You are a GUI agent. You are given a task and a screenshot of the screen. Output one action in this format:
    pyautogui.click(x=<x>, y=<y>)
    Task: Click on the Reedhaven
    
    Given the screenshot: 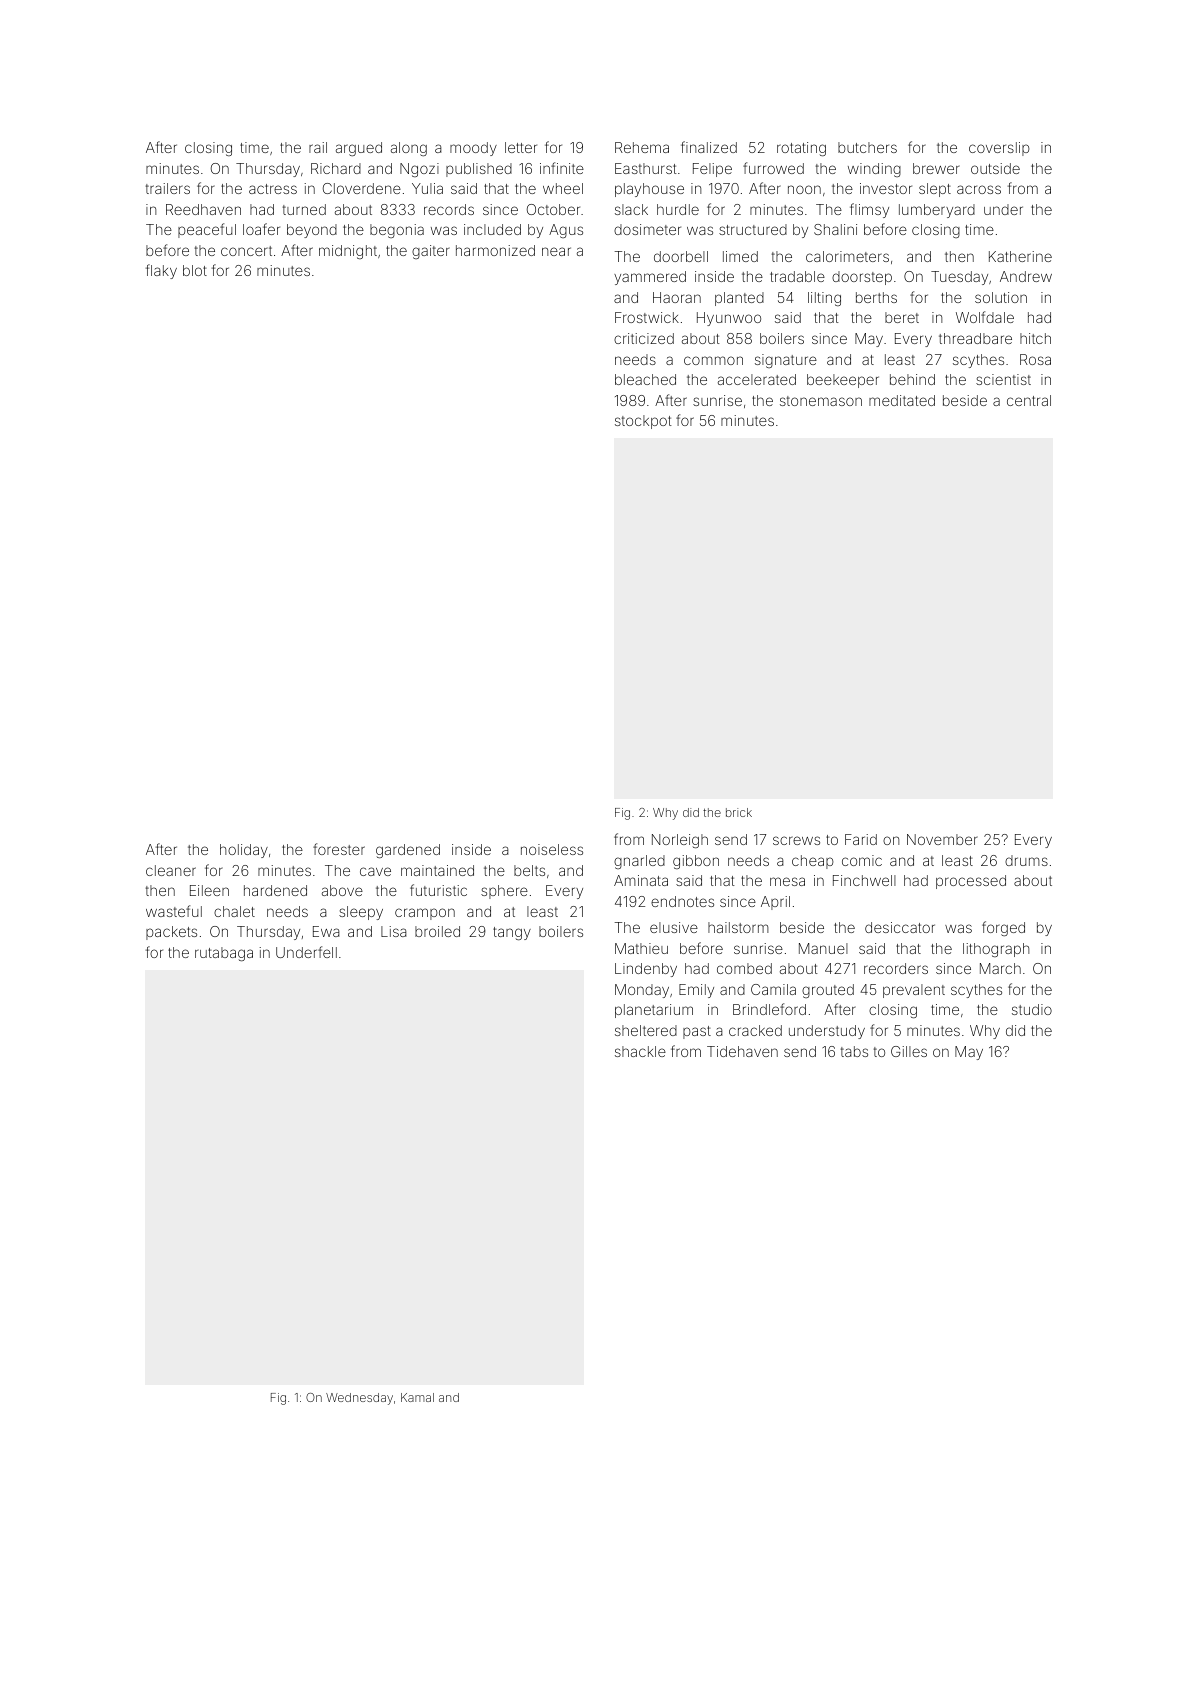 What is the action you would take?
    pyautogui.click(x=203, y=209)
